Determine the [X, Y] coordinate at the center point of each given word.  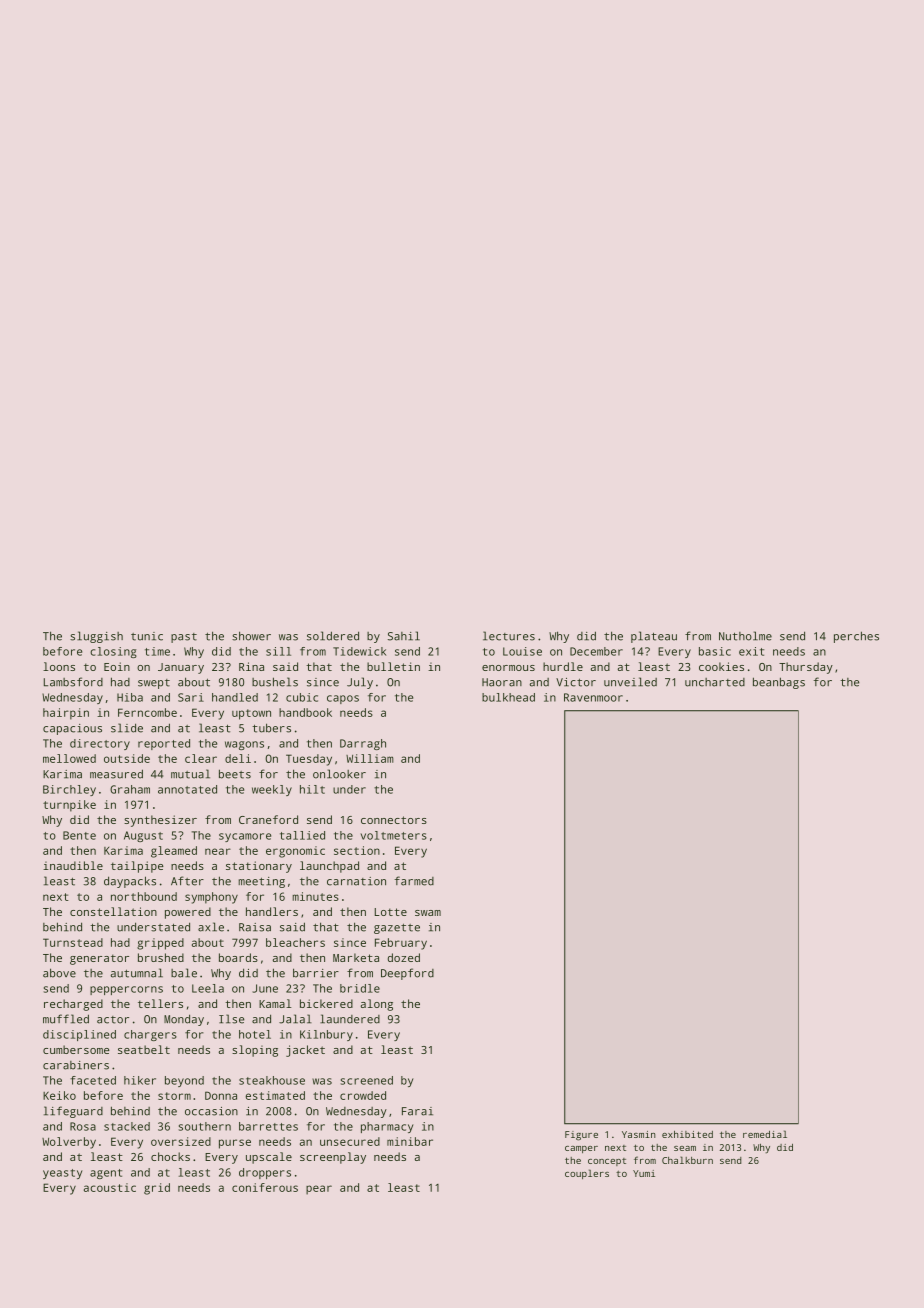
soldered [333, 636]
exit [751, 651]
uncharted [715, 682]
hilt [312, 789]
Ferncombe [147, 712]
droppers [265, 1173]
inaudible [73, 865]
